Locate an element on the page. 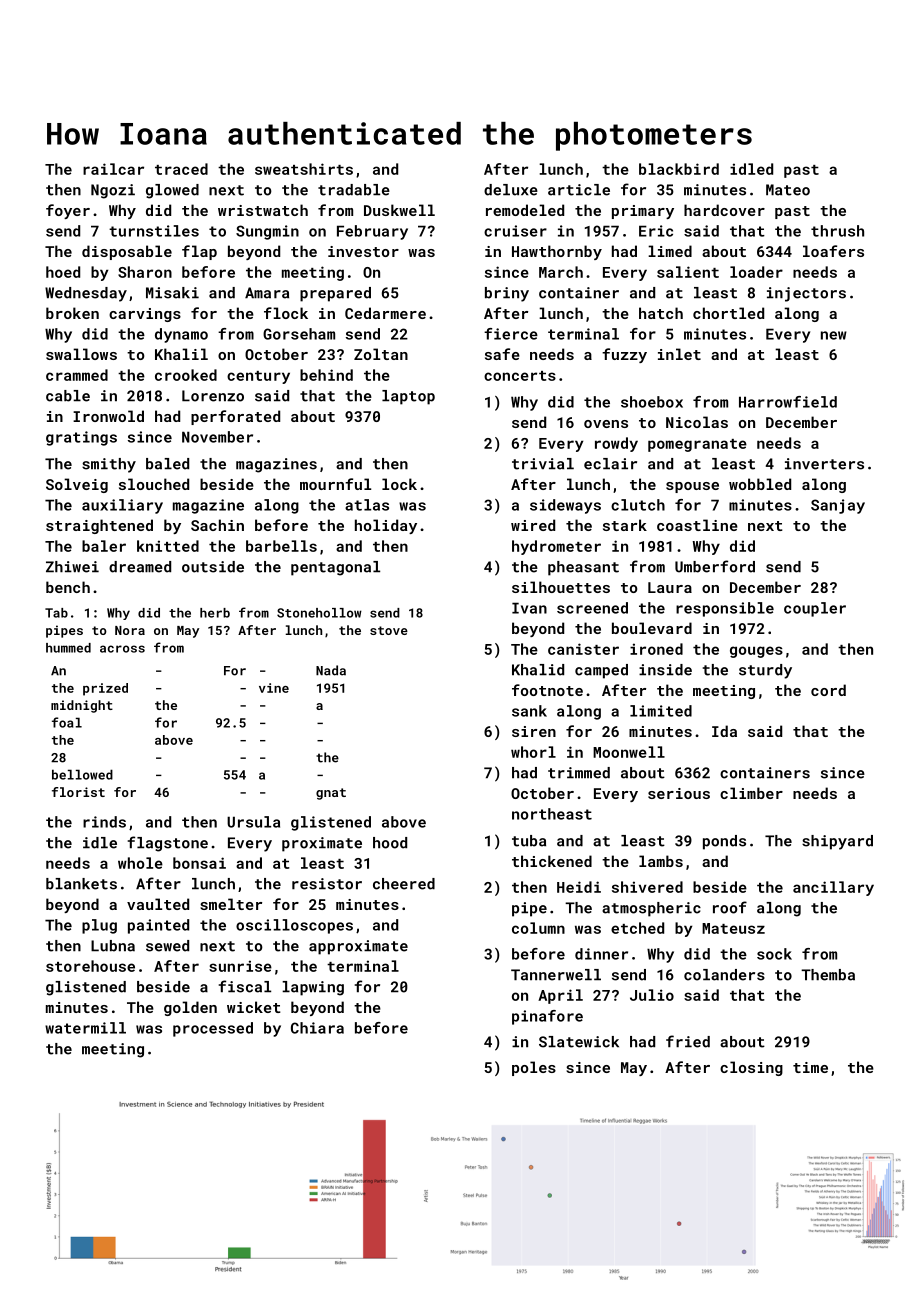  hoed is located at coordinates (63, 272).
